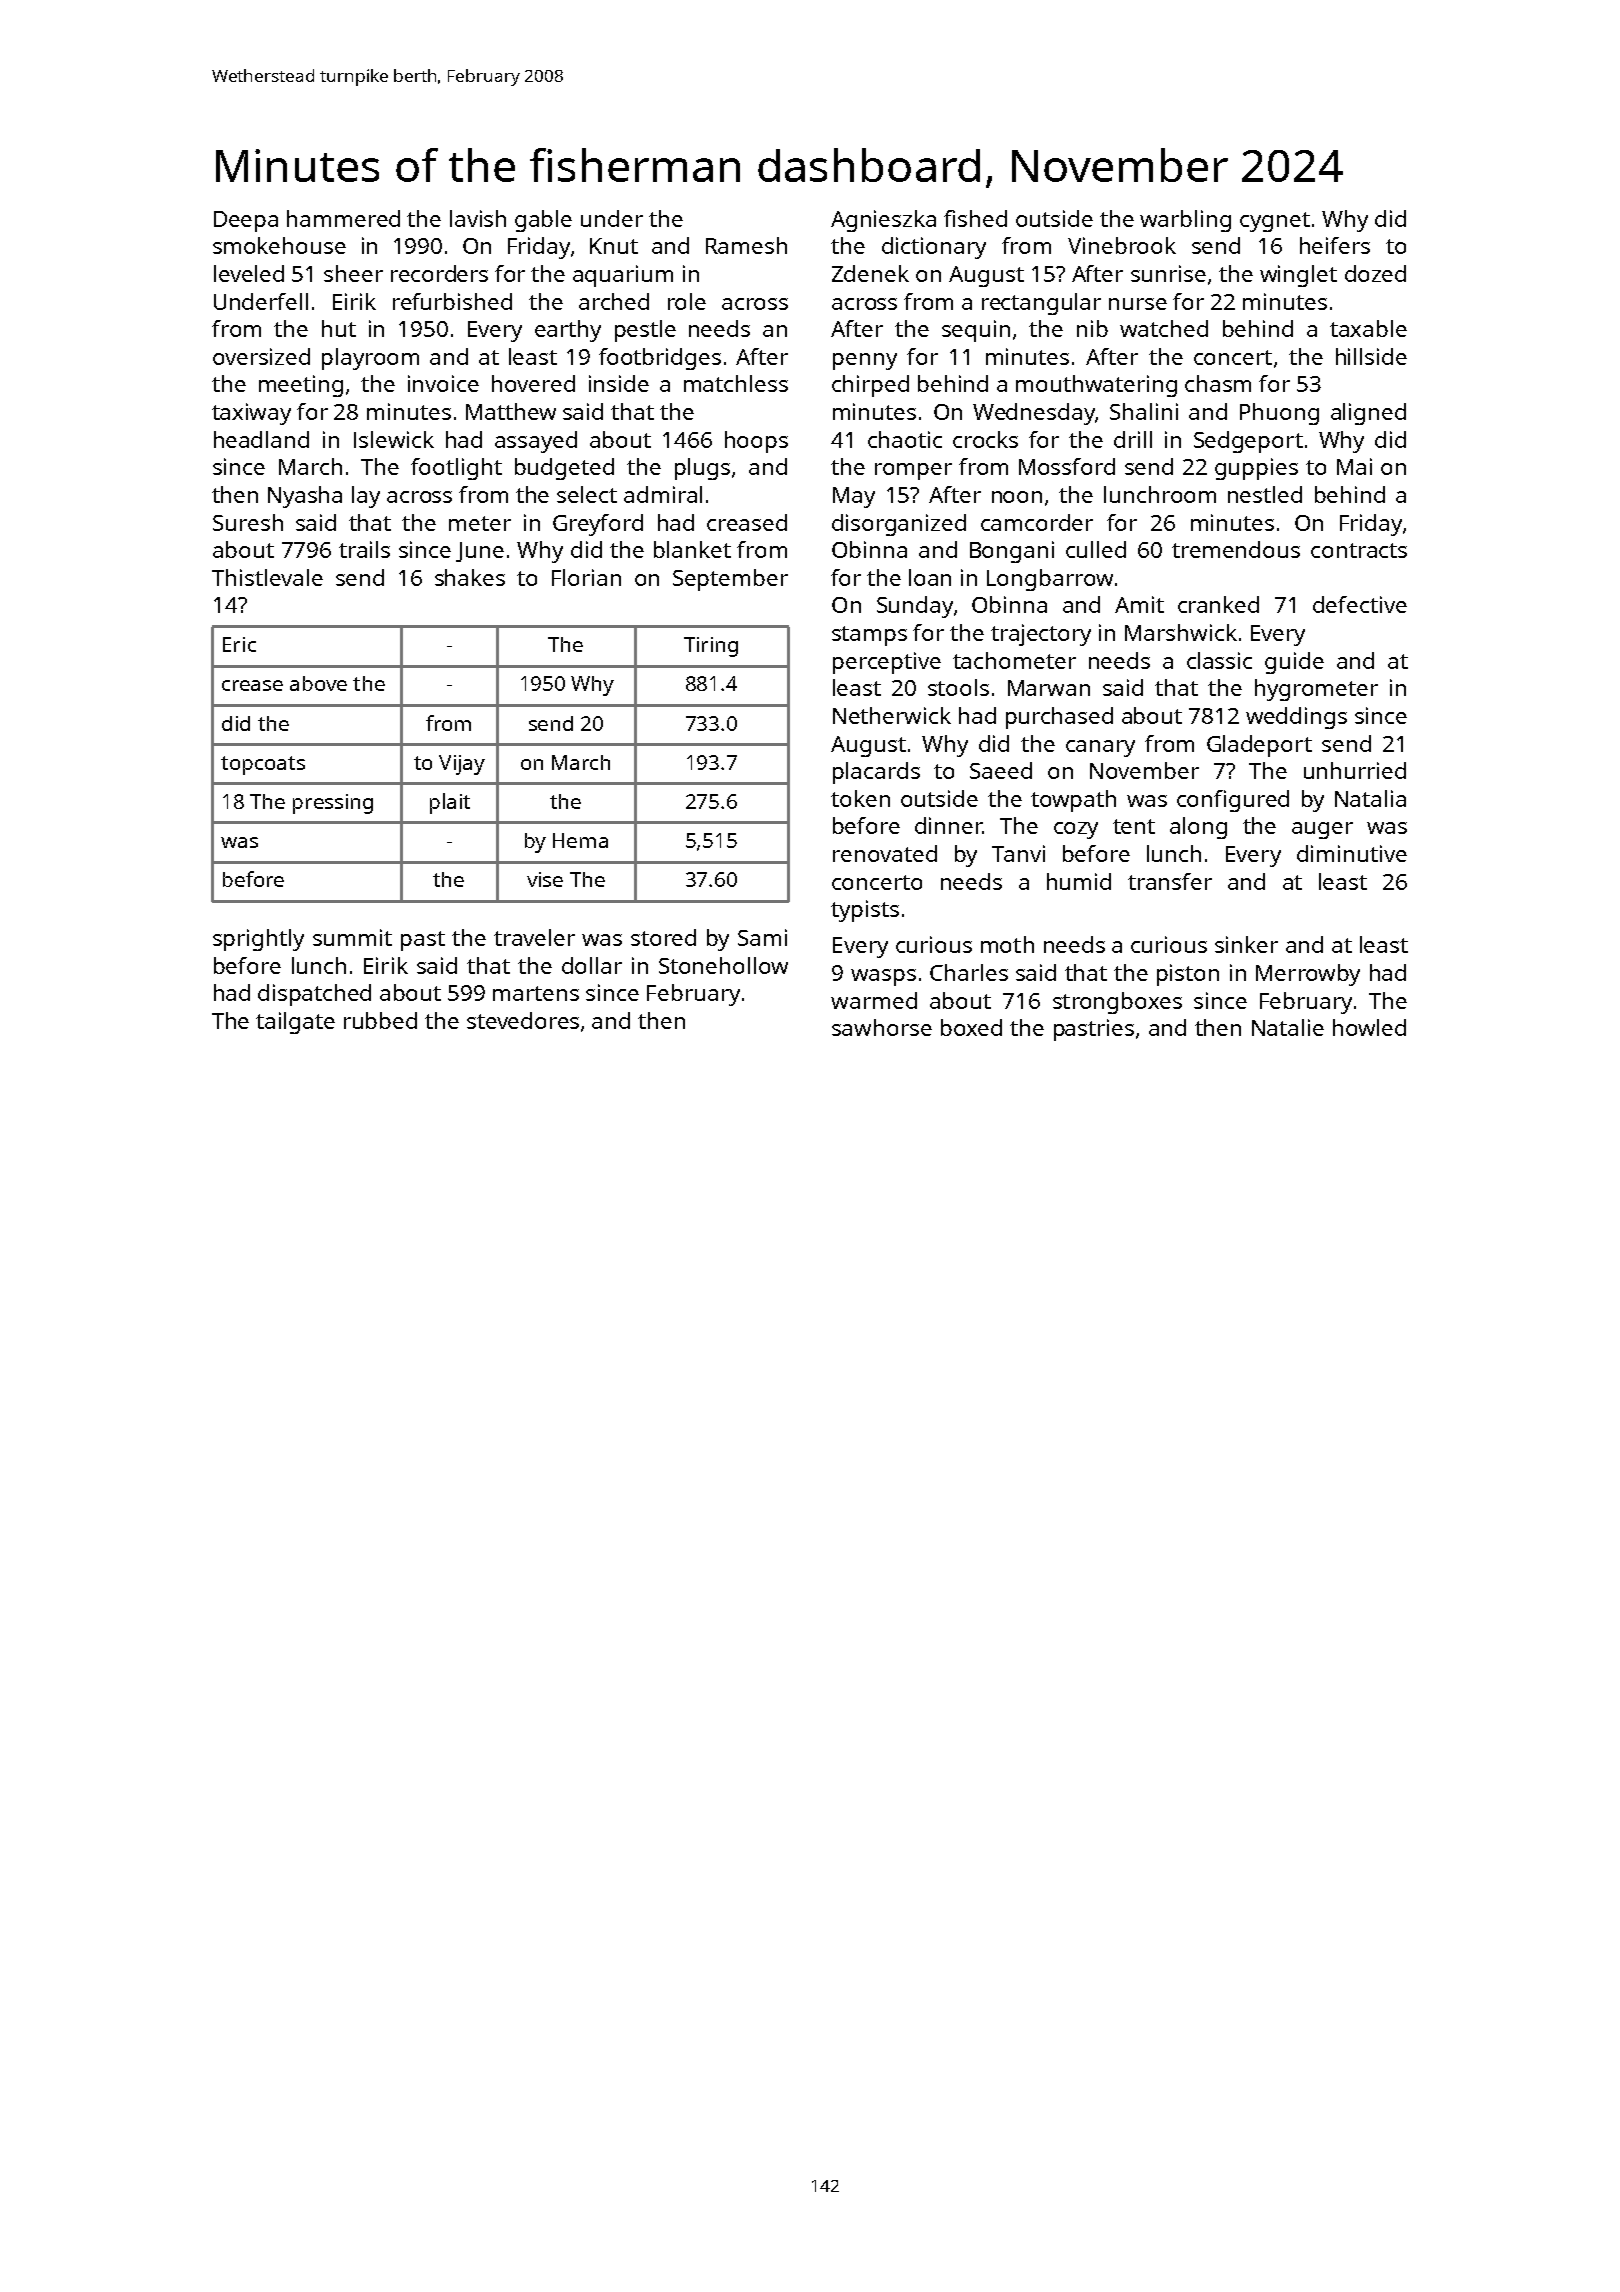 The image size is (1620, 2292). What do you see at coordinates (1354, 466) in the screenshot?
I see `Mai` at bounding box center [1354, 466].
